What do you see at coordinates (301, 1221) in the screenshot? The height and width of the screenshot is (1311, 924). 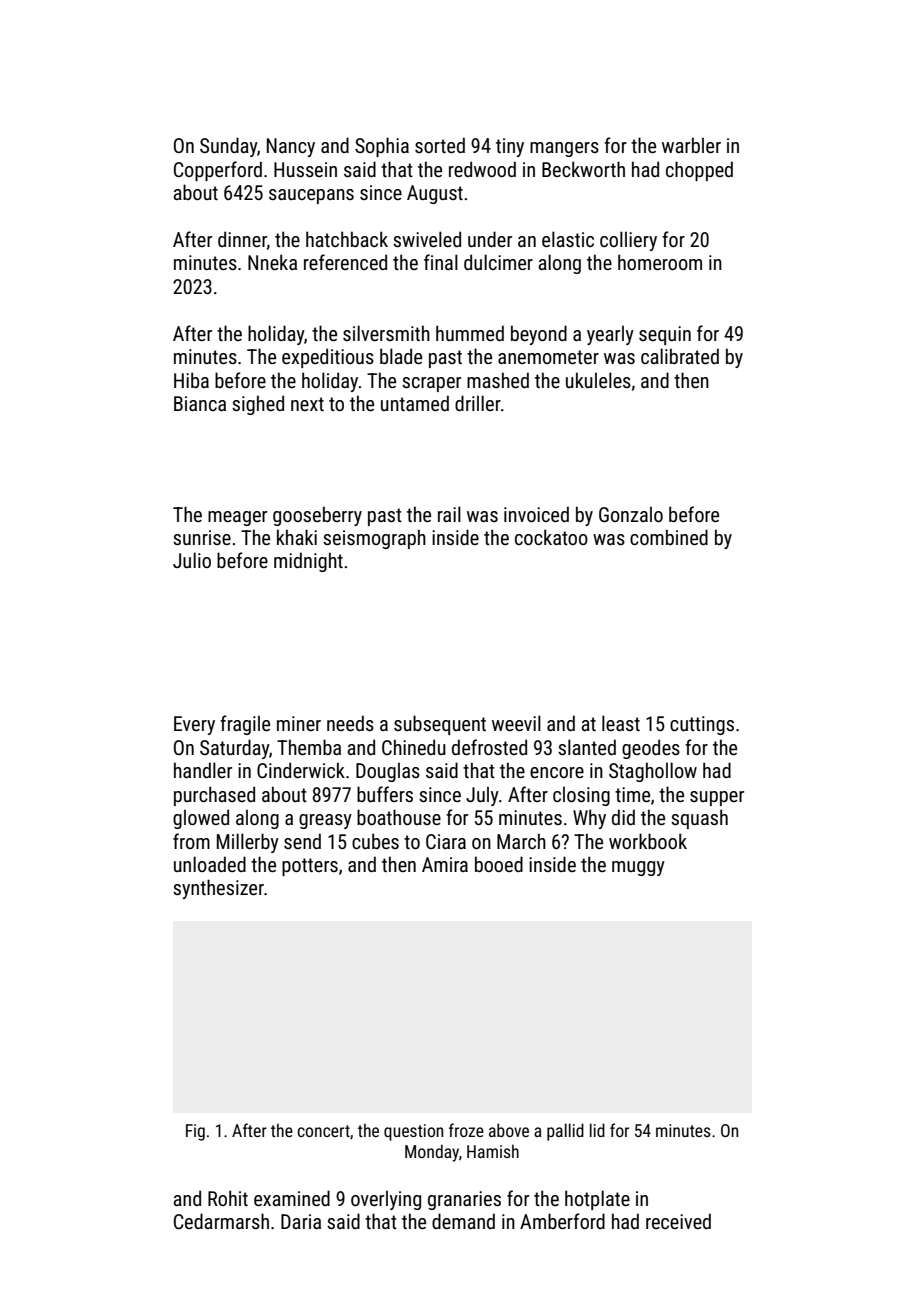 I see `Daria` at bounding box center [301, 1221].
